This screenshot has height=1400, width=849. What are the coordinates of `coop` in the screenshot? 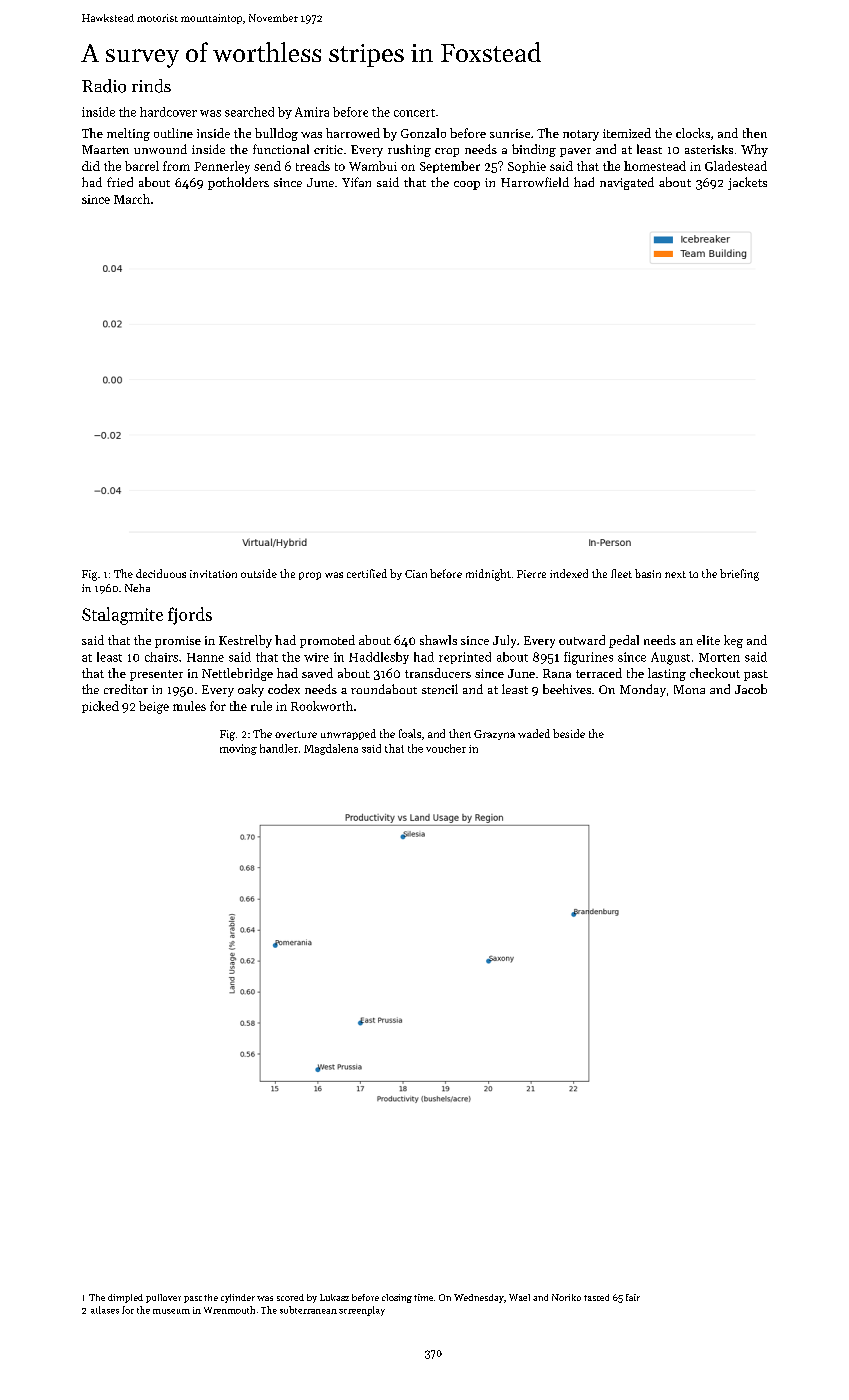 It's located at (467, 185).
